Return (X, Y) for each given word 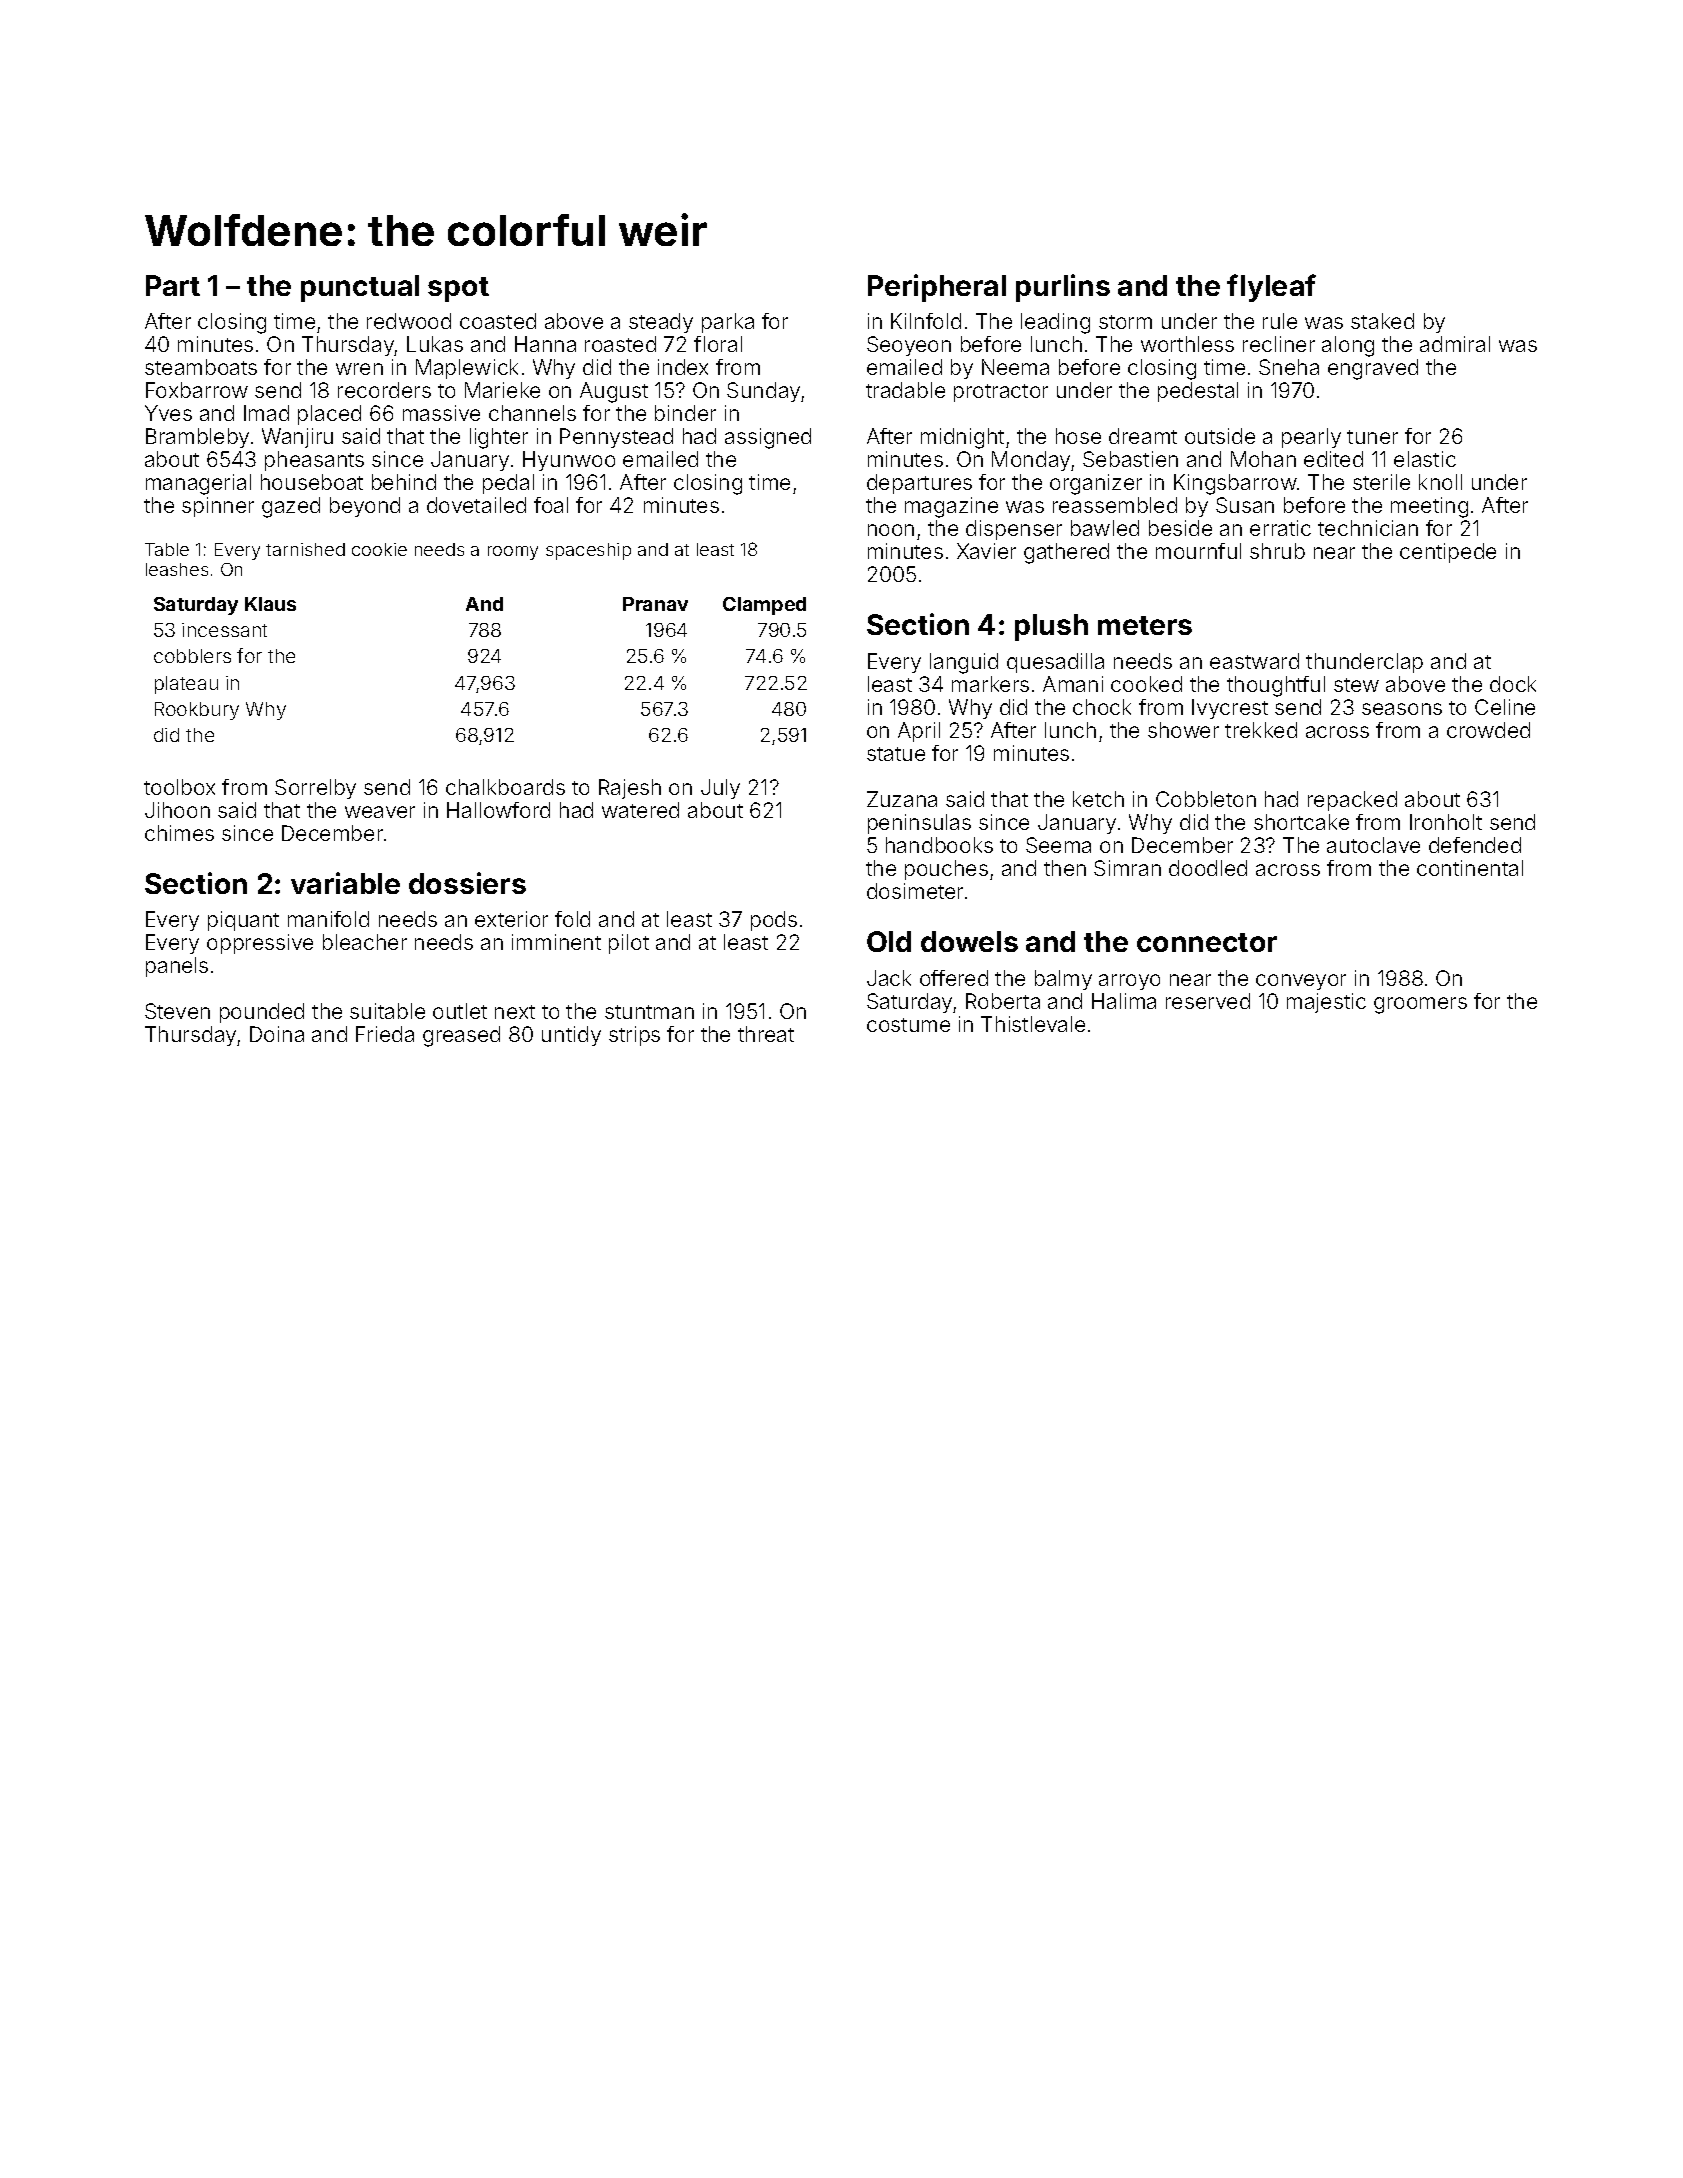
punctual (360, 288)
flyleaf (1271, 288)
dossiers (467, 883)
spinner (218, 507)
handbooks (939, 845)
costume (908, 1025)
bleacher (365, 942)
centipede (1448, 553)
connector (1207, 942)
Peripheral (937, 288)
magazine (951, 507)
